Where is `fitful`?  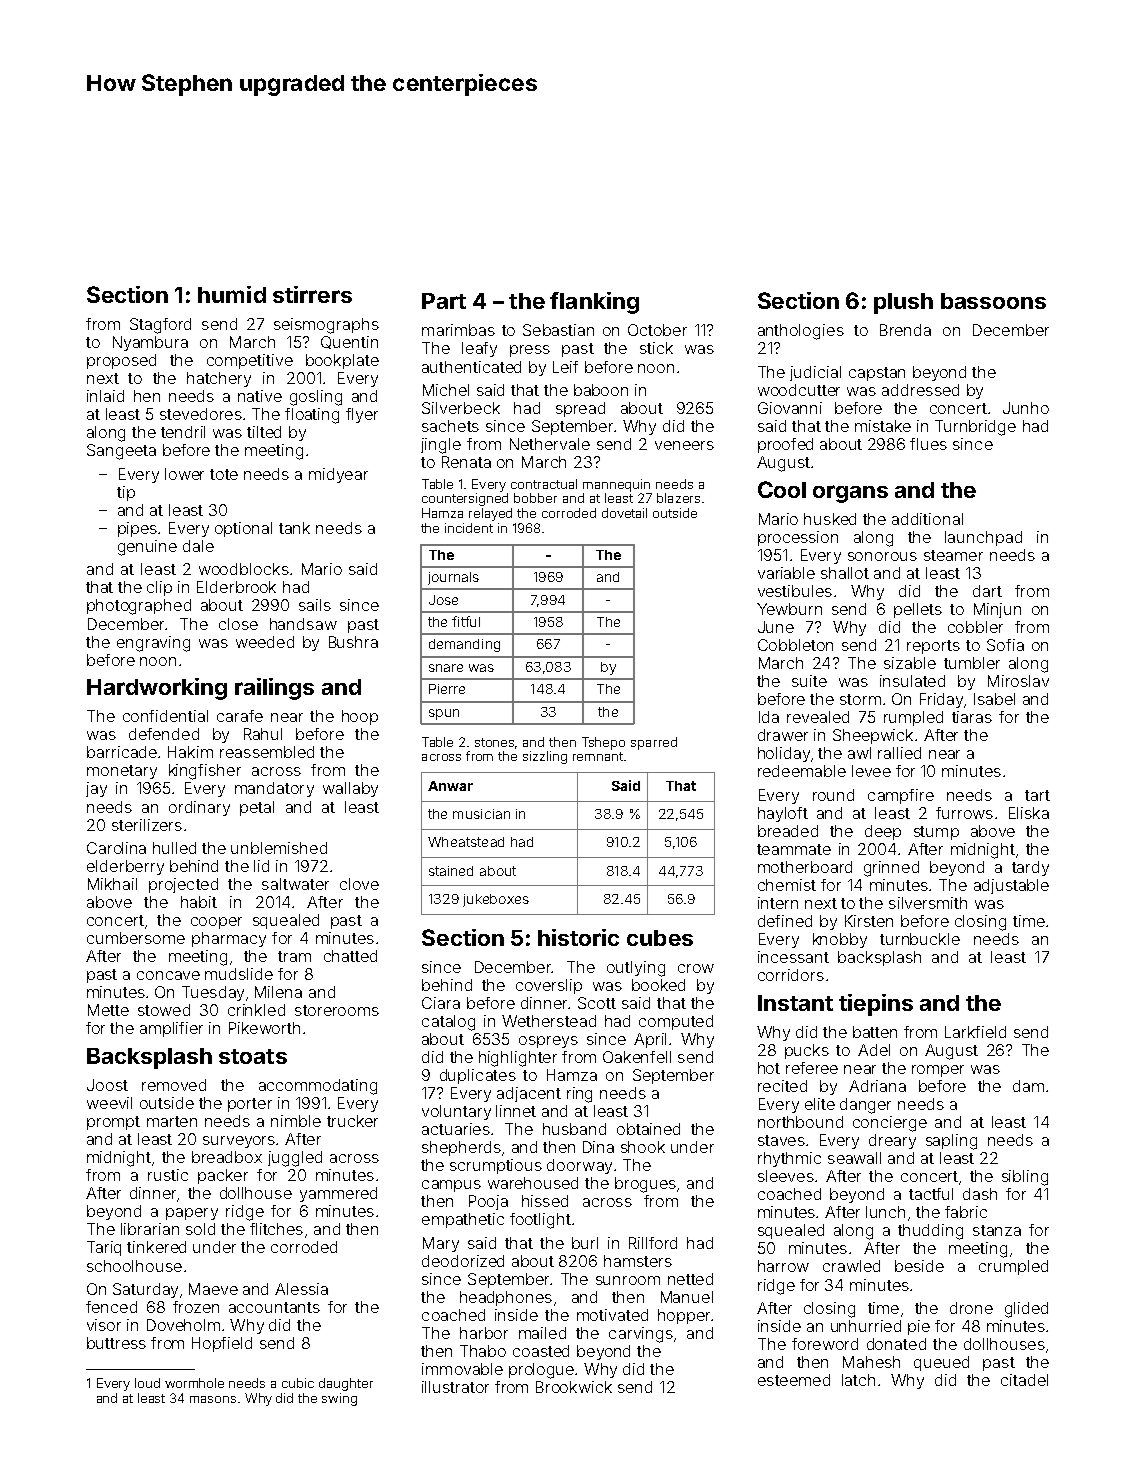 fitful is located at coordinates (466, 621).
